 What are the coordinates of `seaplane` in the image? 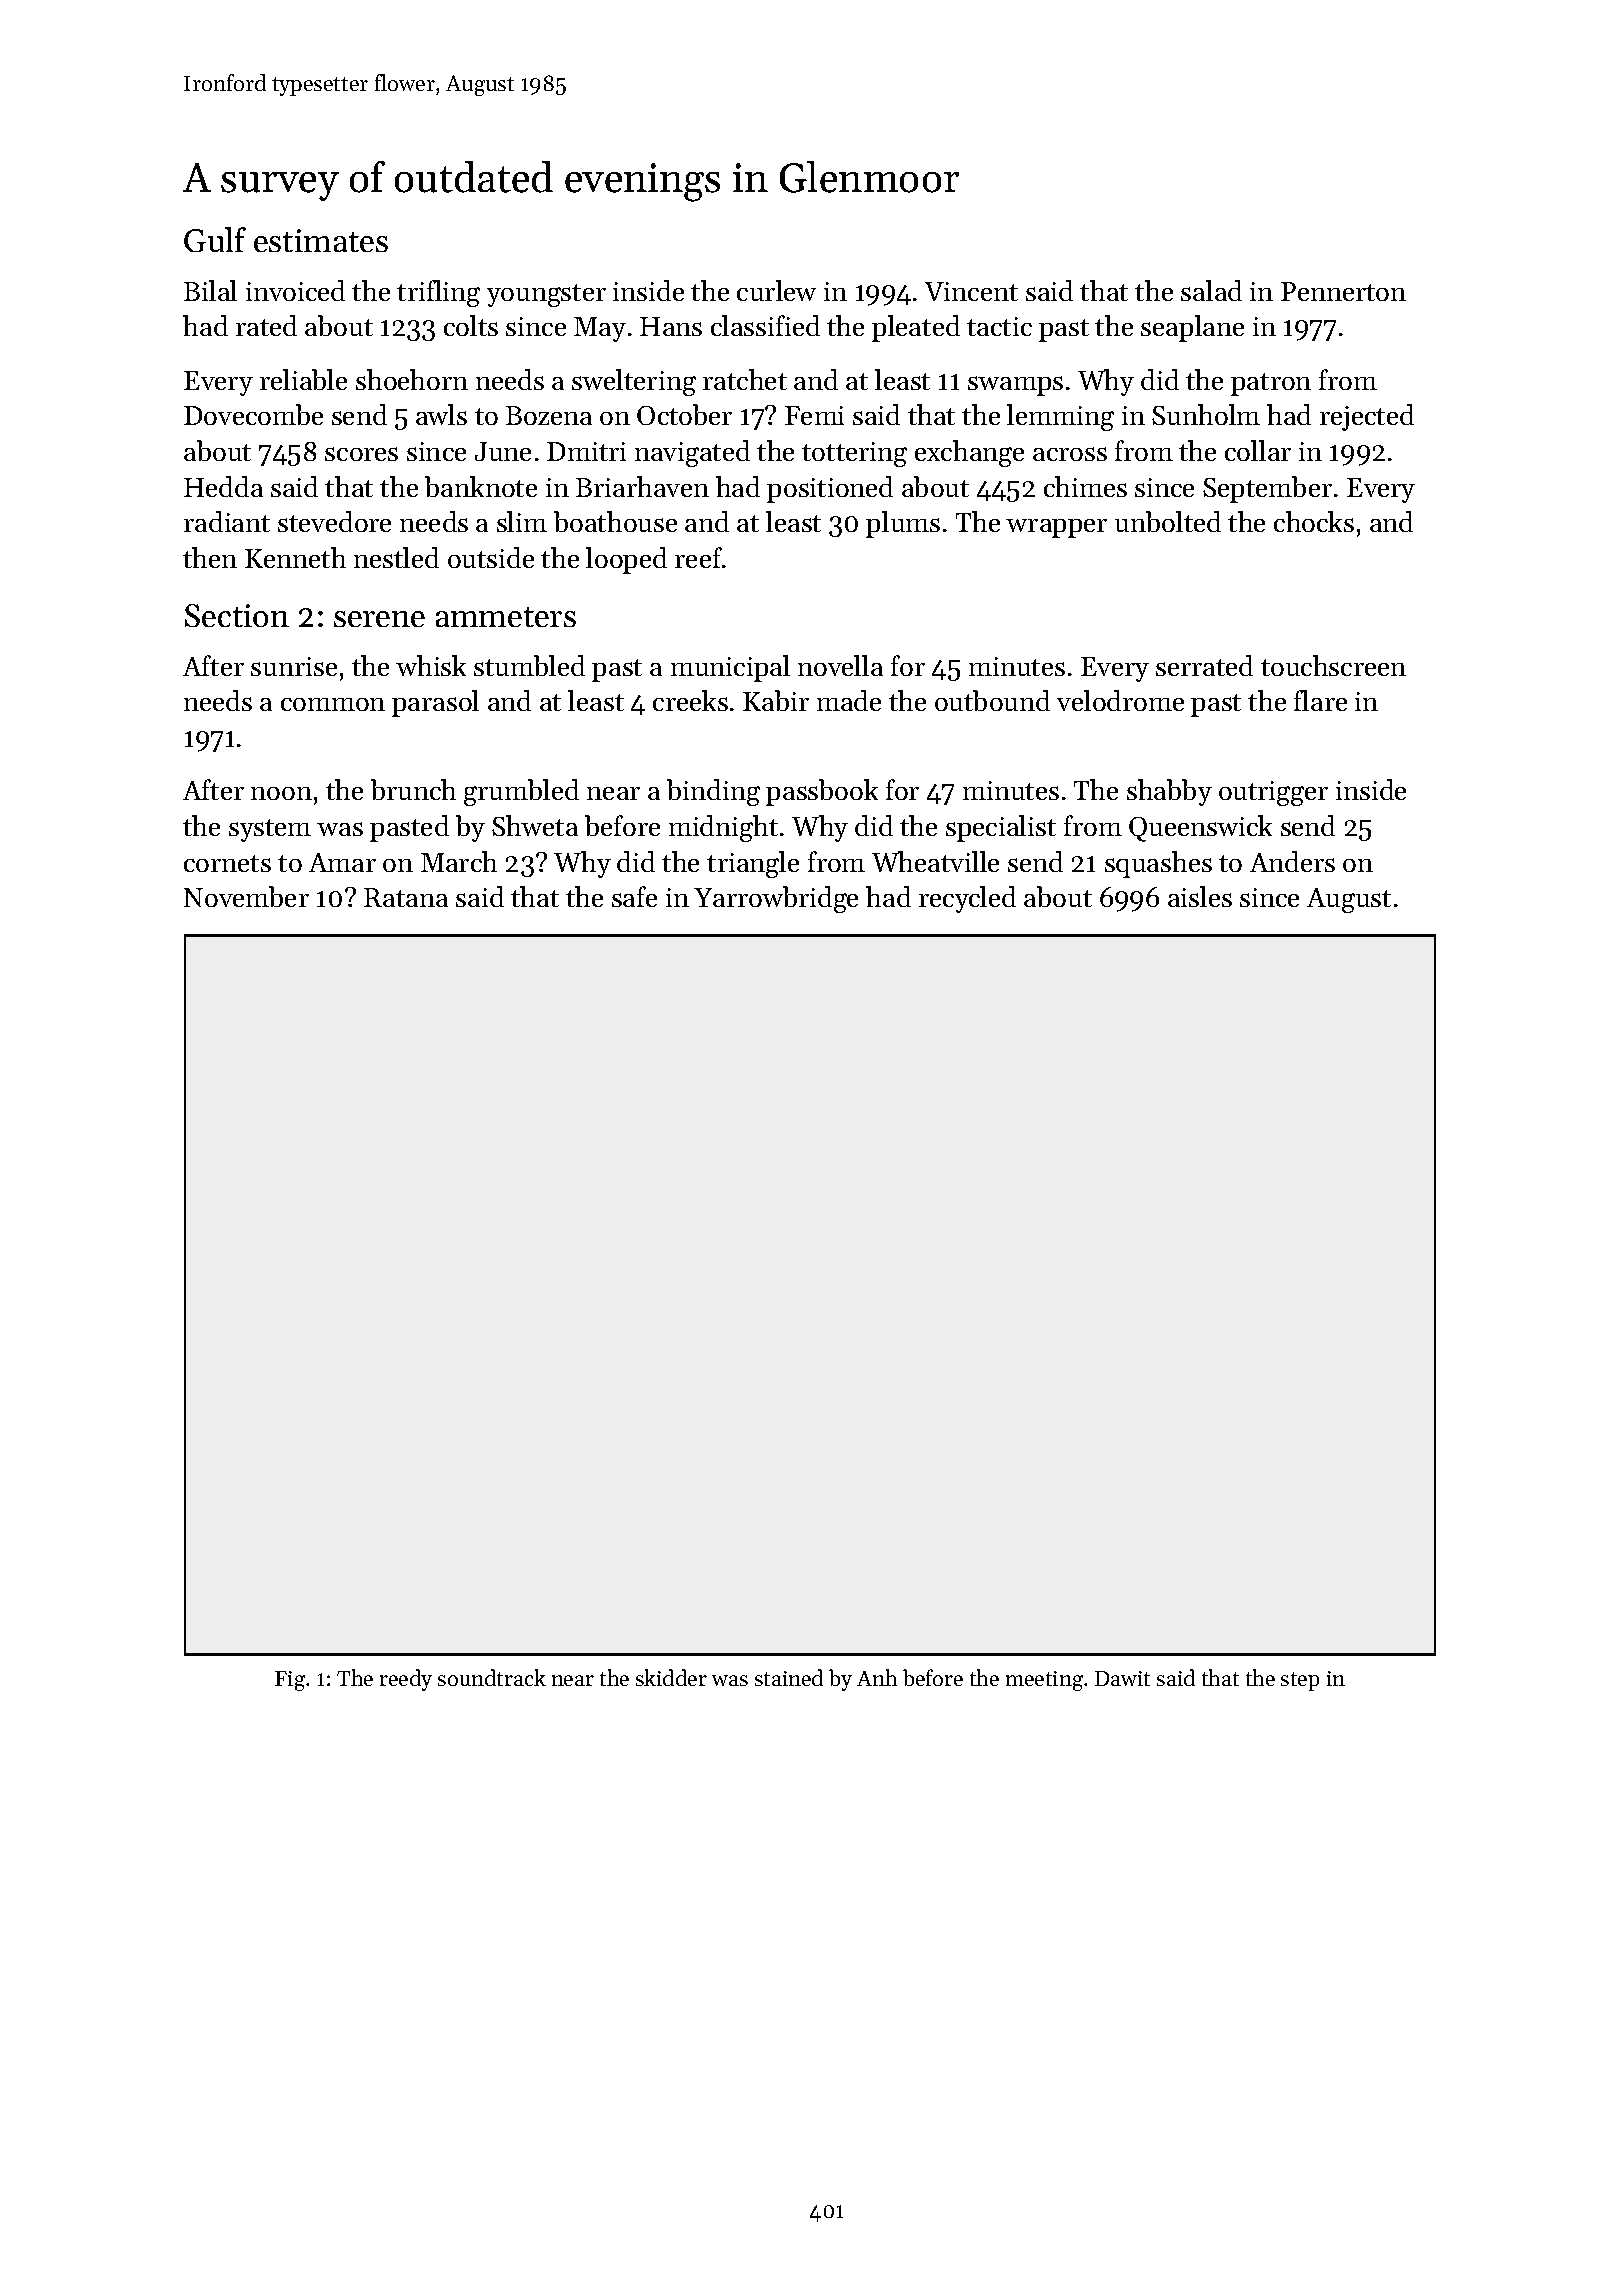 It's located at (1192, 328).
